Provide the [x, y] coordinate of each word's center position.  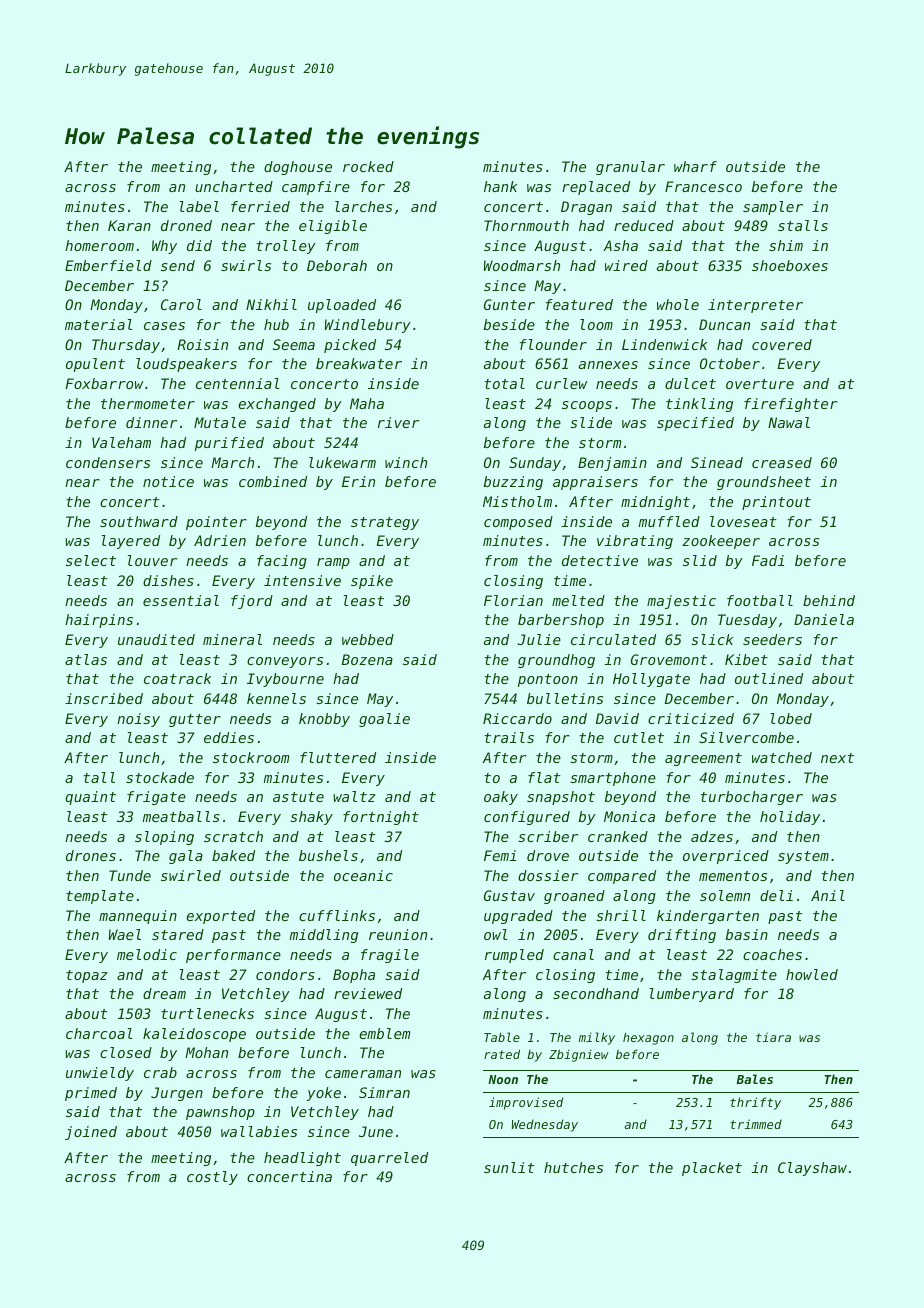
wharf [695, 166]
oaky [501, 798]
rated [502, 1054]
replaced [596, 188]
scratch [233, 836]
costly [212, 1178]
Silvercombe [746, 737]
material [98, 324]
